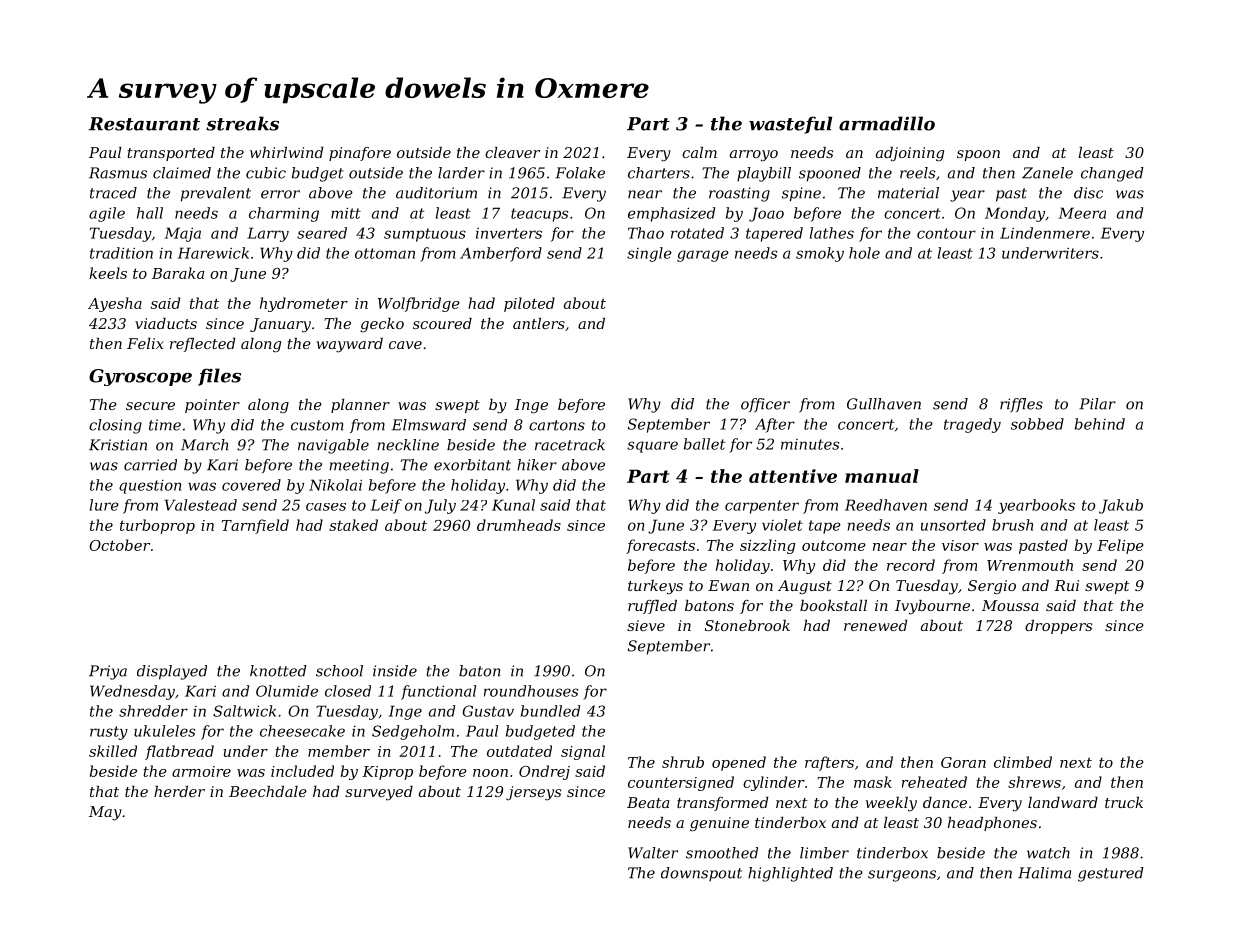 This screenshot has height=952, width=1233. I want to click on charters, so click(659, 173).
